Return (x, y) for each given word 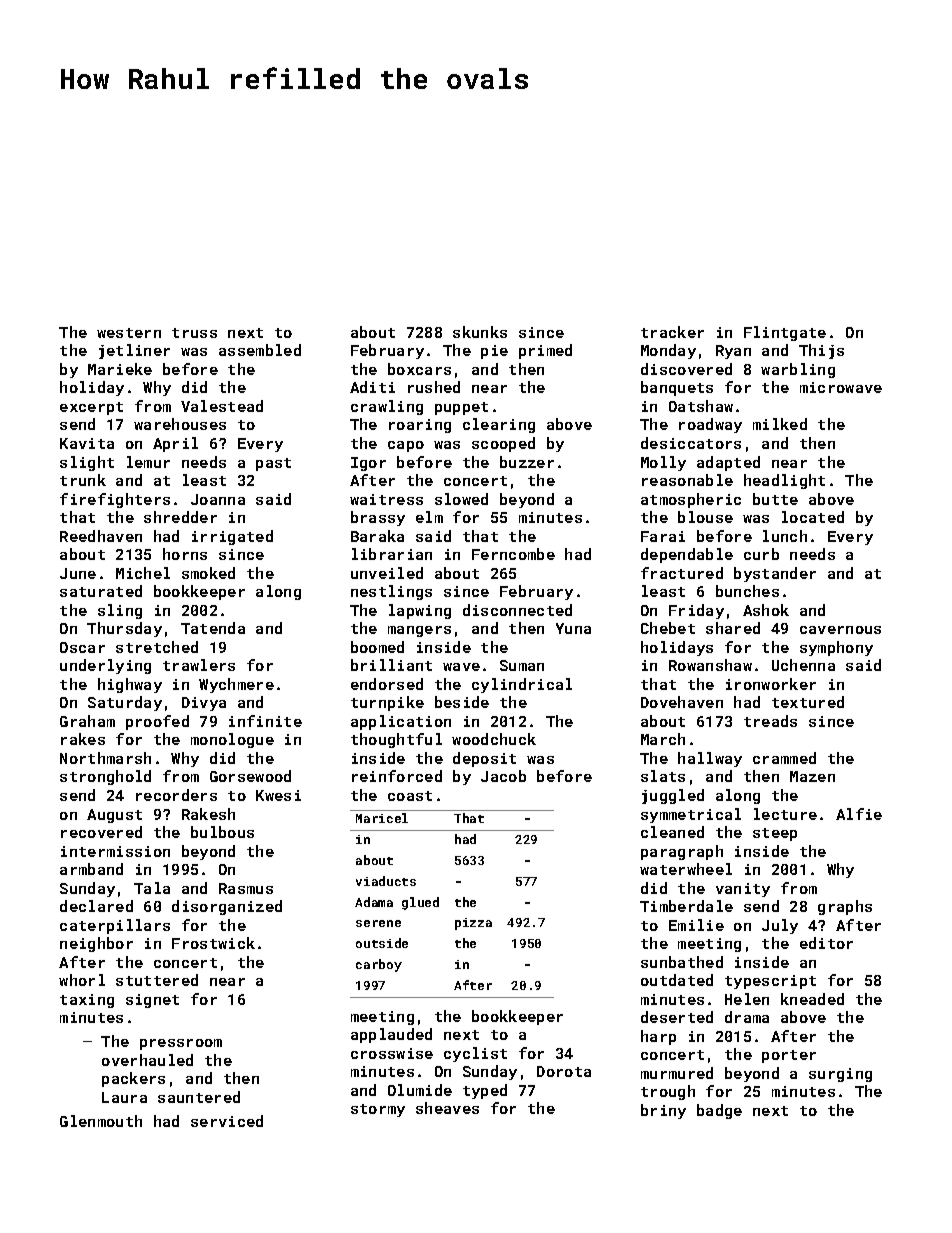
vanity (743, 890)
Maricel (382, 818)
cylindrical (522, 685)
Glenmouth (101, 1121)
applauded (391, 1035)
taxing (87, 1001)
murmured (677, 1073)
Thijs (821, 351)
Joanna (218, 499)
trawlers (199, 665)
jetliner (134, 351)
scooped (503, 444)
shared (733, 628)
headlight (784, 481)
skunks (480, 332)
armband (91, 869)
